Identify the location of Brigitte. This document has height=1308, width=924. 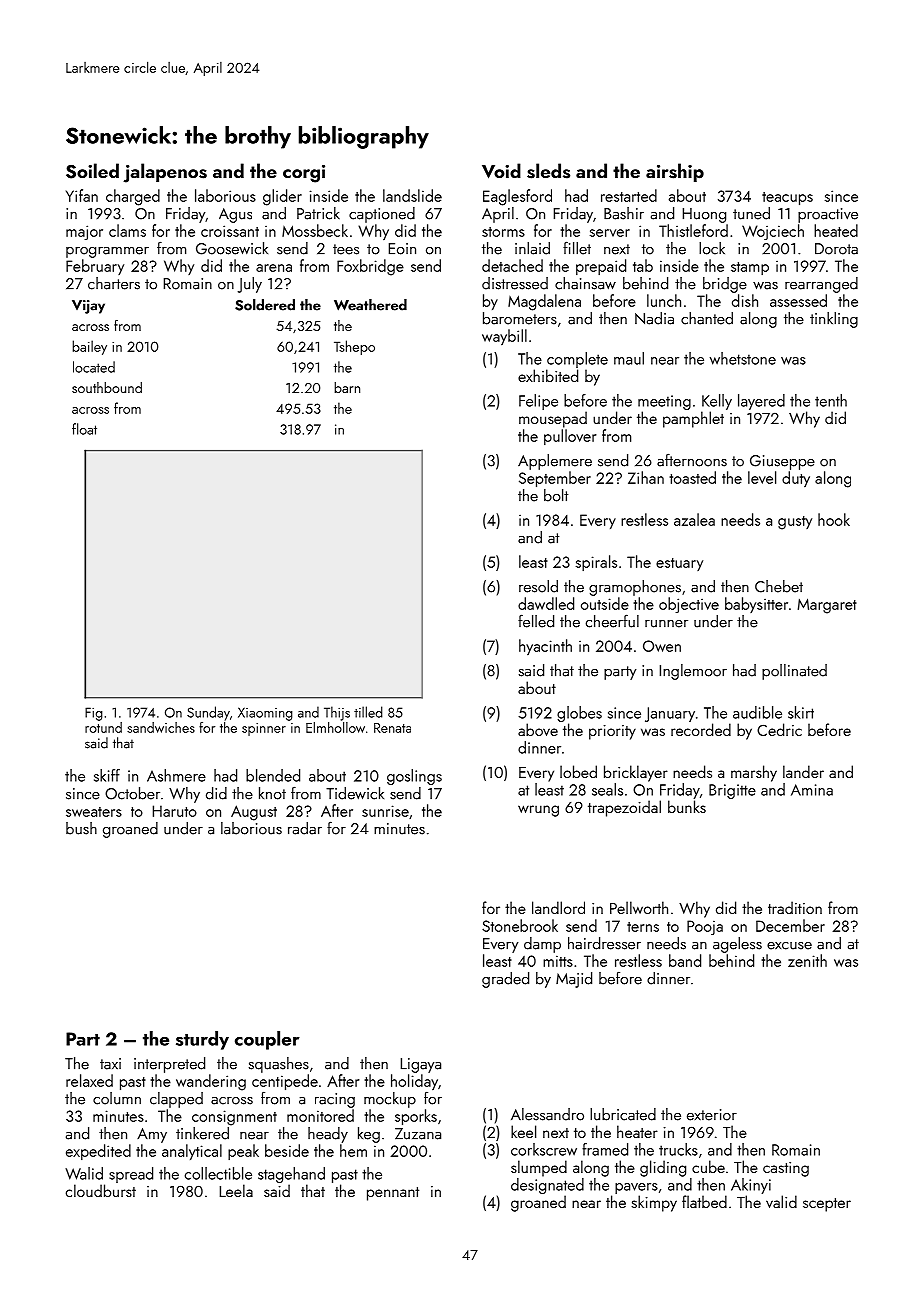
(732, 791).
